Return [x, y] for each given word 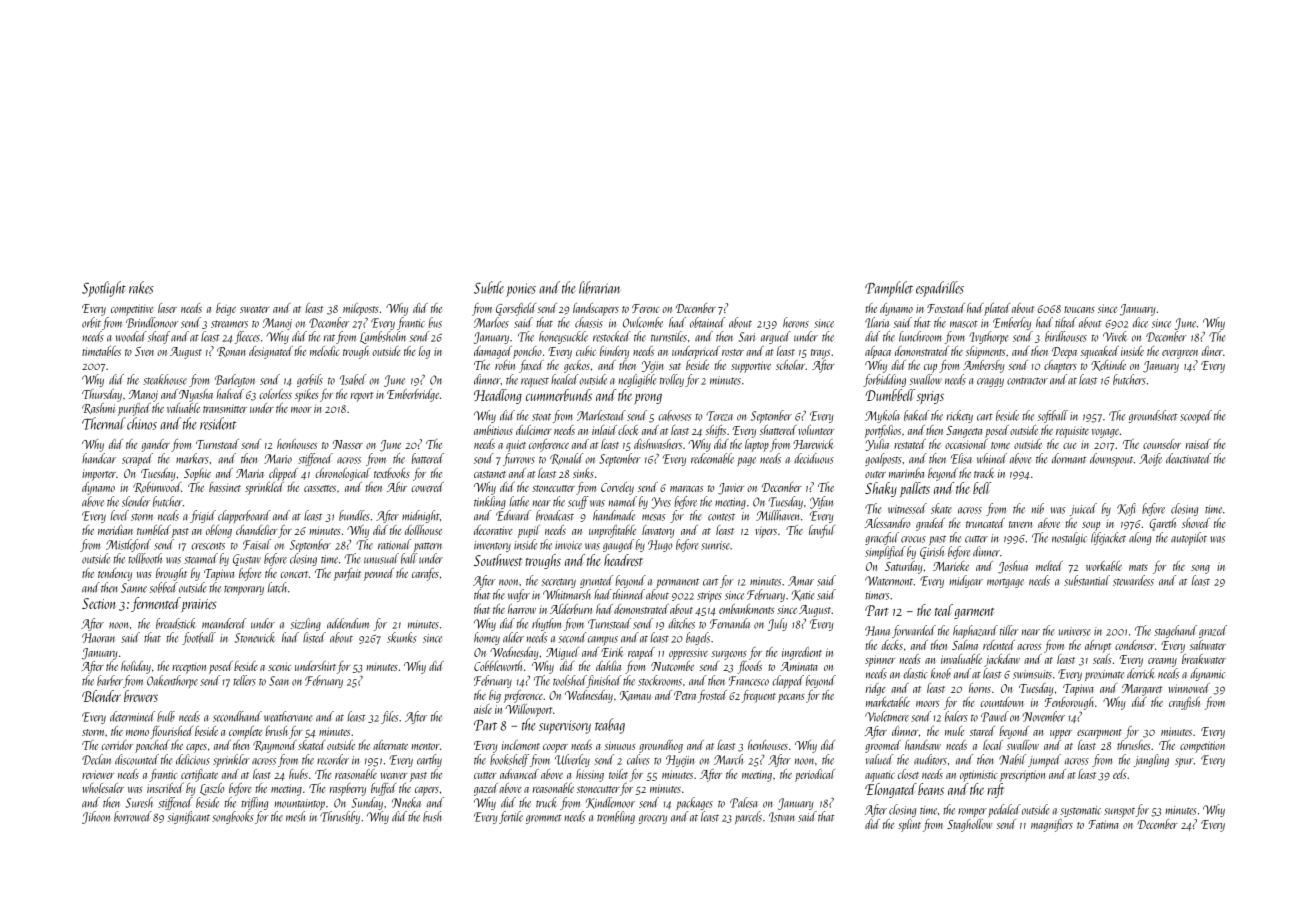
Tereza [719, 416]
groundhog [661, 746]
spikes [307, 395]
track [984, 473]
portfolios [883, 431]
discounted [137, 759]
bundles [354, 515]
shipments [985, 352]
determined [132, 716]
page [746, 461]
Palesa [743, 802]
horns [980, 688]
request [535, 383]
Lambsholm [383, 337]
